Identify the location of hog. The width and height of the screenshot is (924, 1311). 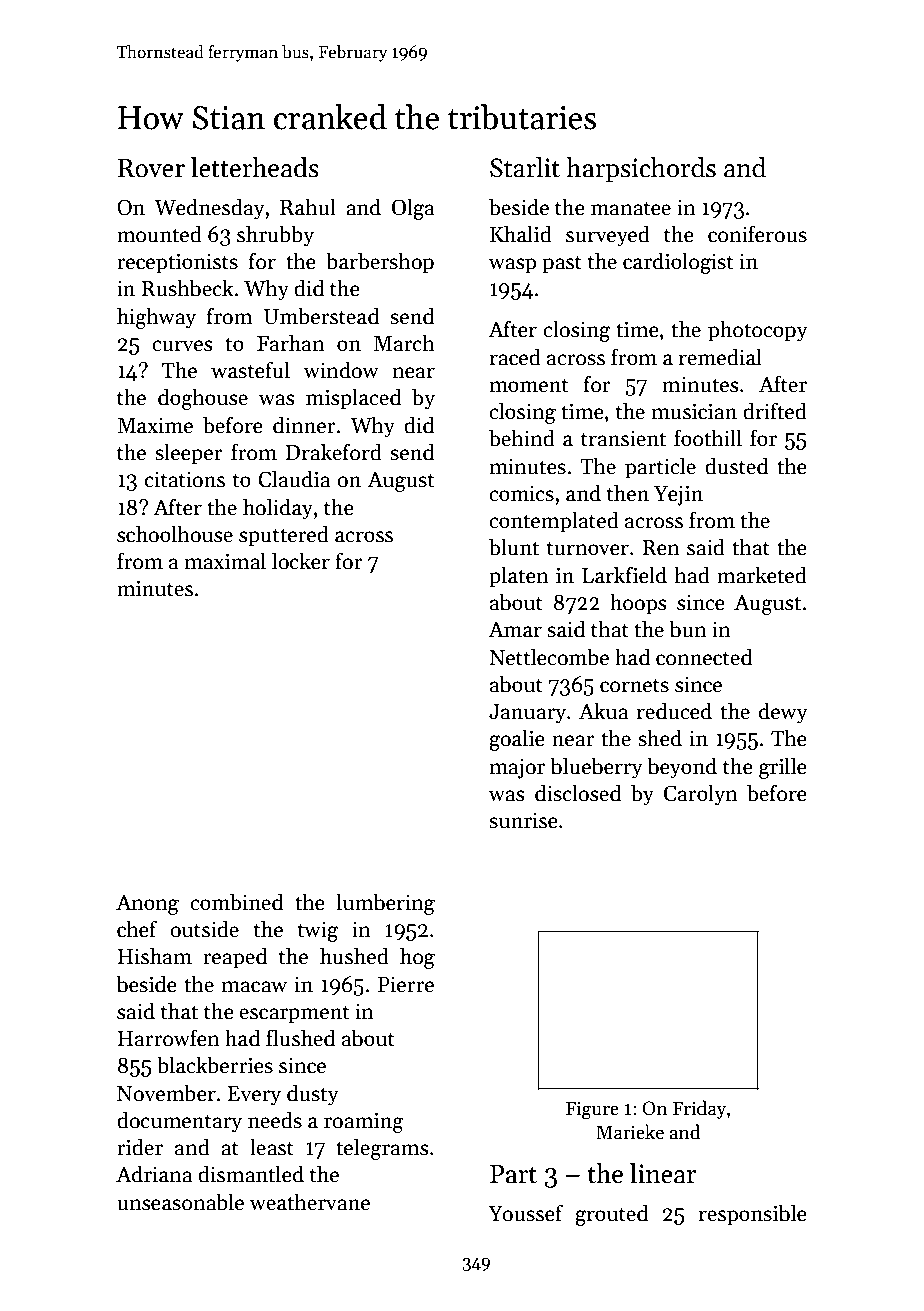
(417, 958).
